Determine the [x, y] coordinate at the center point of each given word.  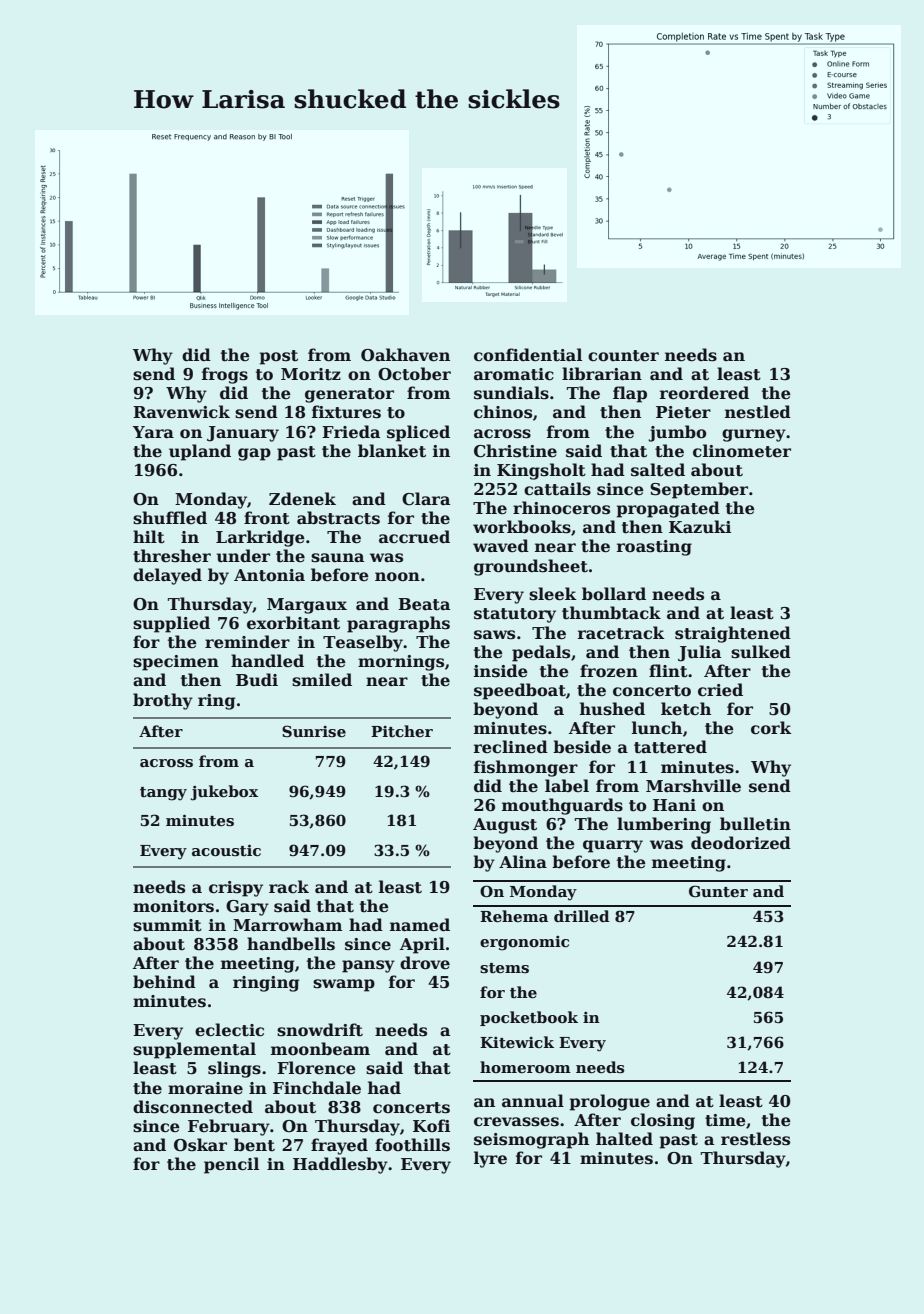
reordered [704, 393]
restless [755, 1139]
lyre [490, 1159]
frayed [339, 1146]
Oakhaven [405, 355]
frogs [225, 375]
